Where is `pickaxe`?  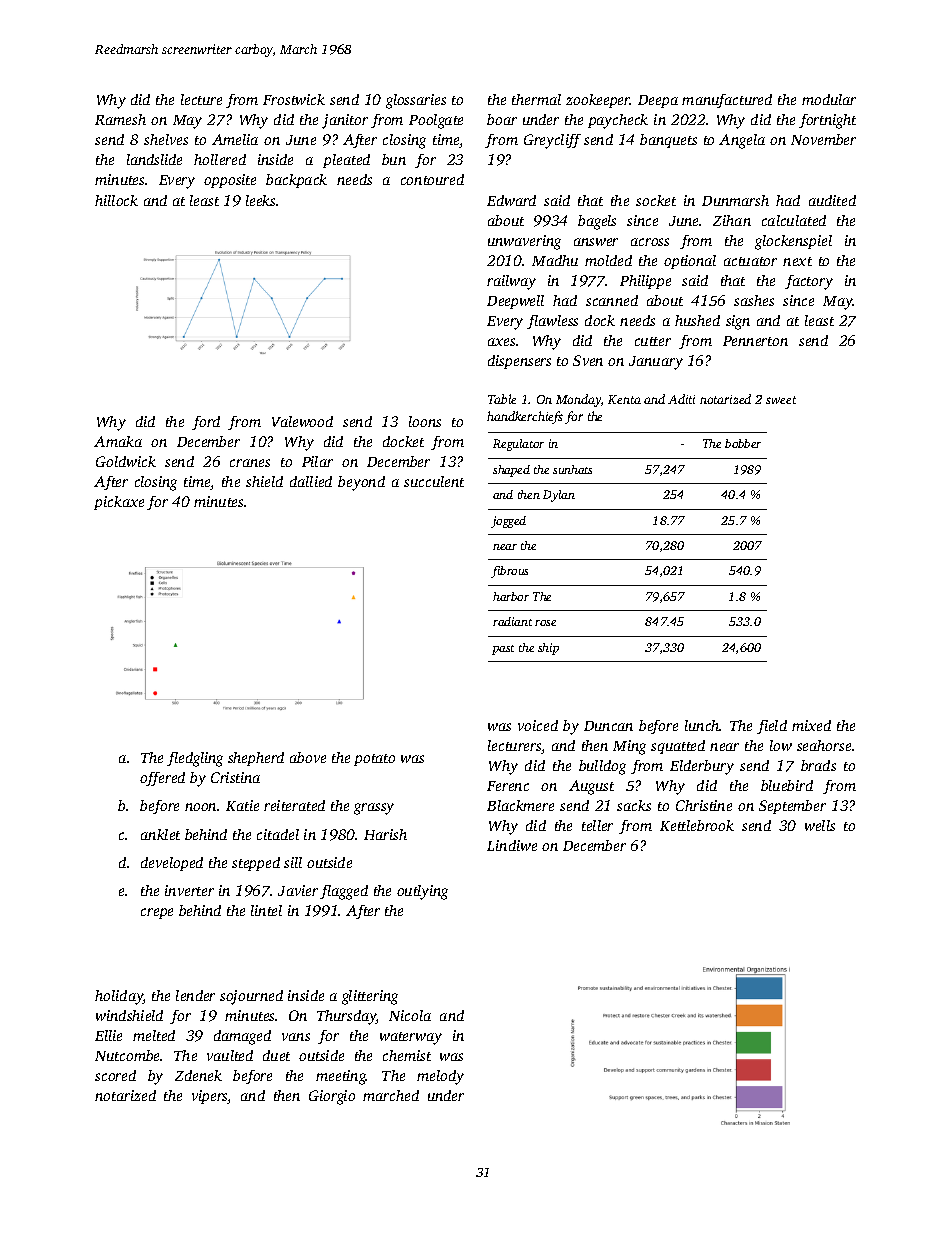
pickaxe is located at coordinates (119, 503).
